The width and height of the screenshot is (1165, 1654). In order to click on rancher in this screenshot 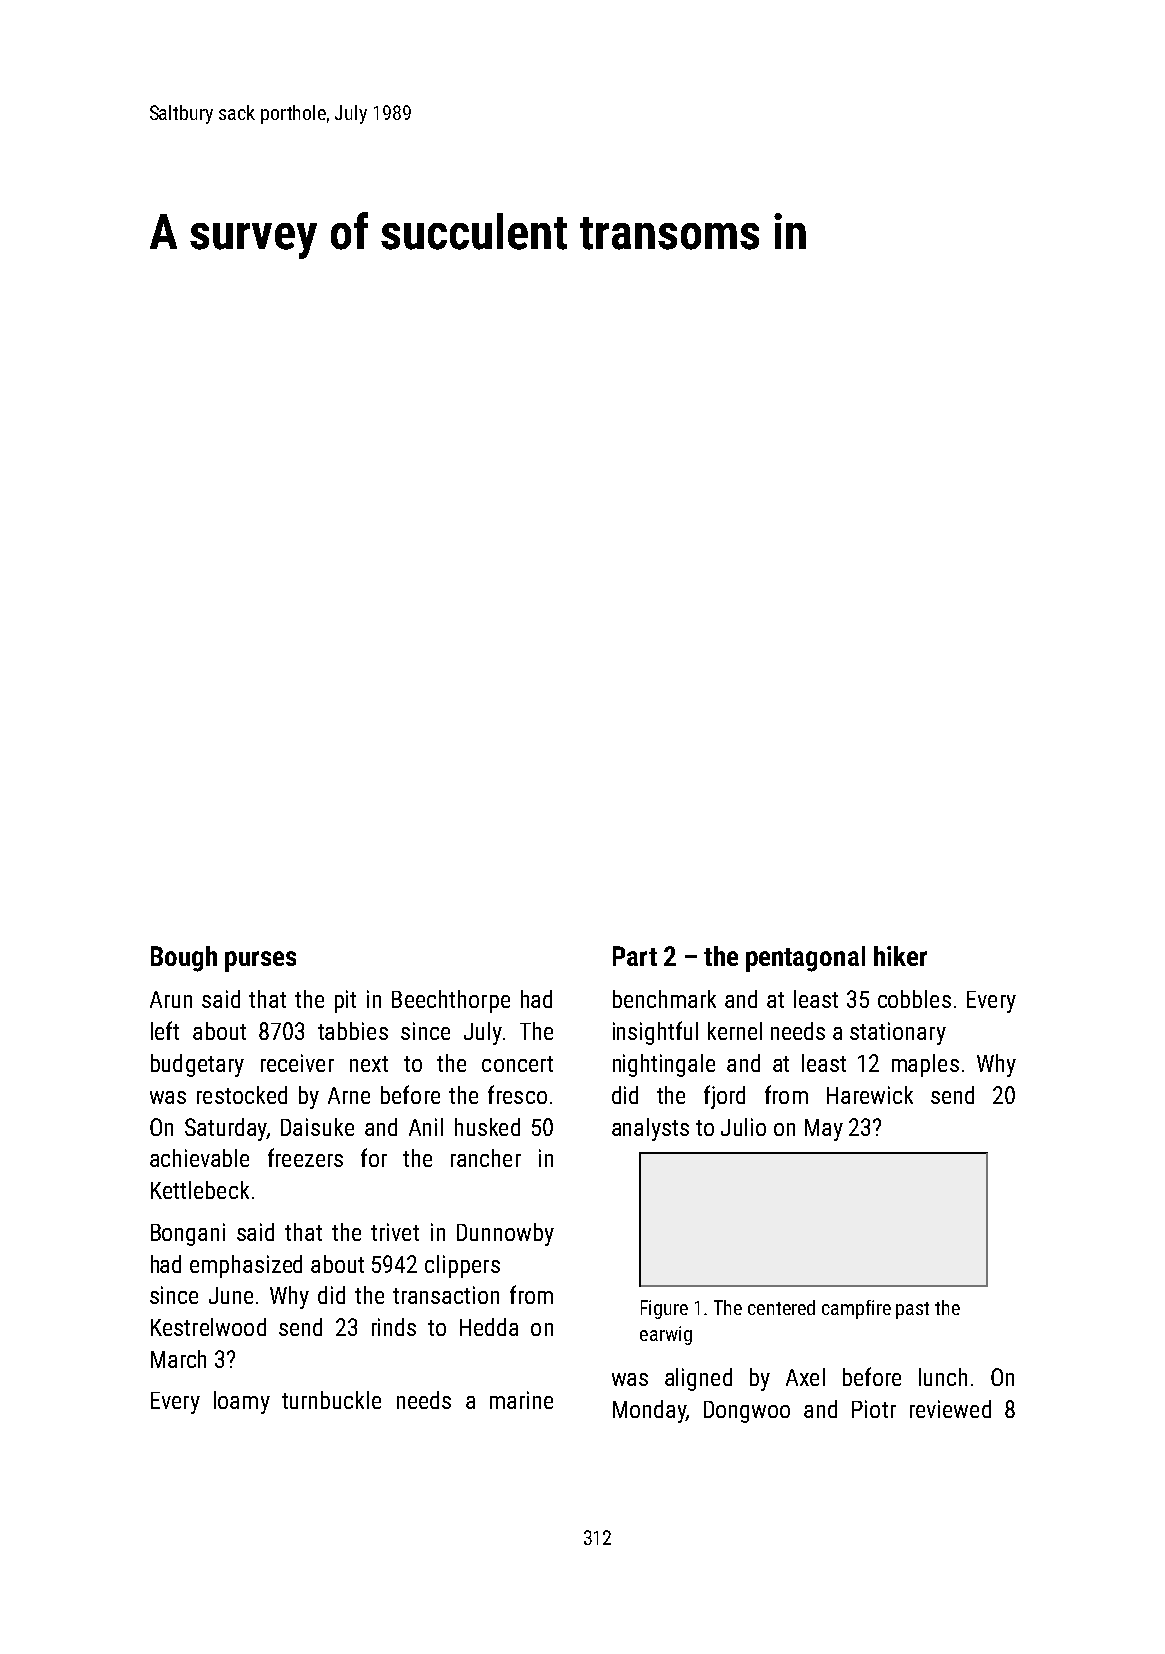, I will do `click(486, 1158)`.
